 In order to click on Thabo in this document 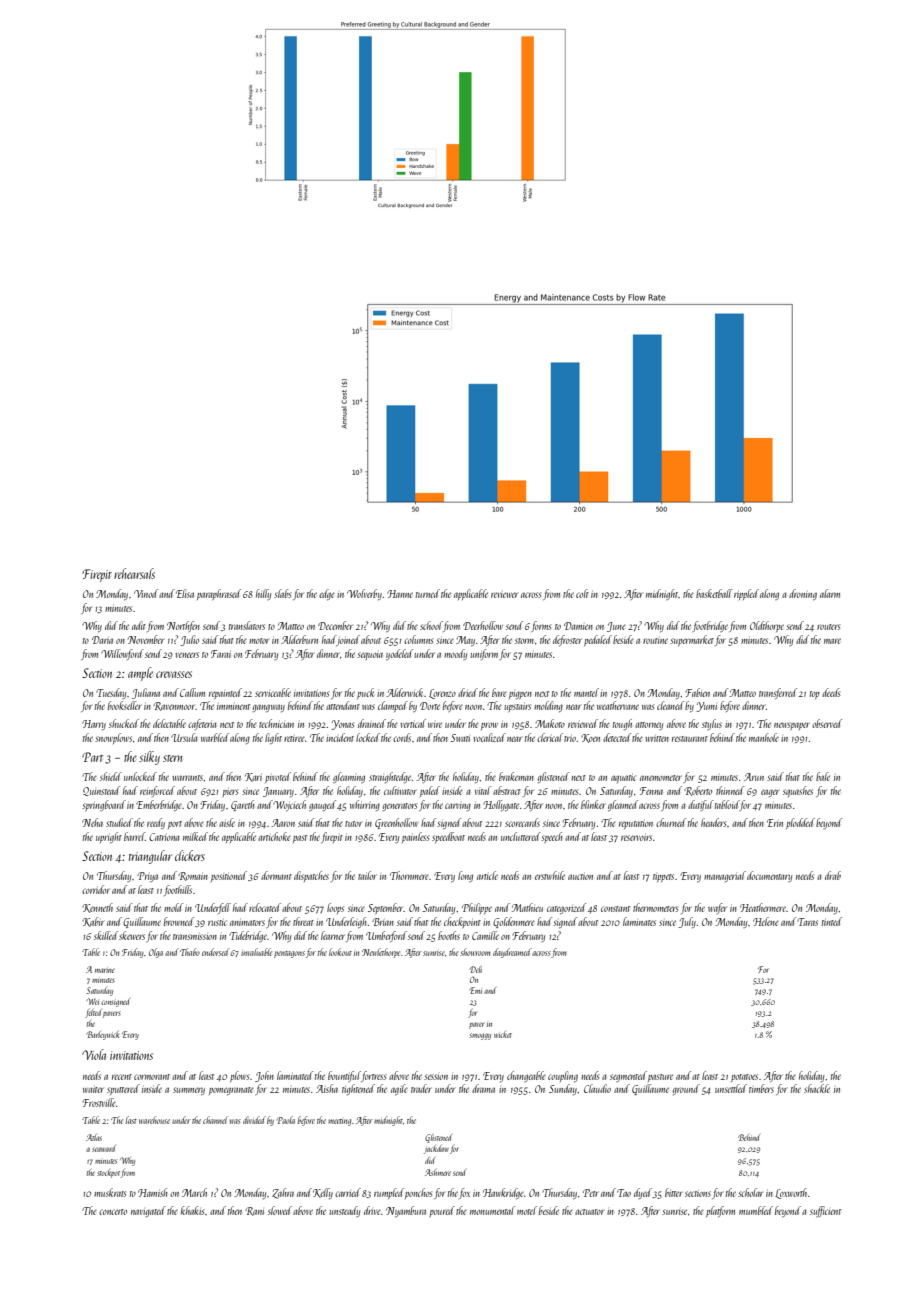, I will do `click(190, 952)`.
